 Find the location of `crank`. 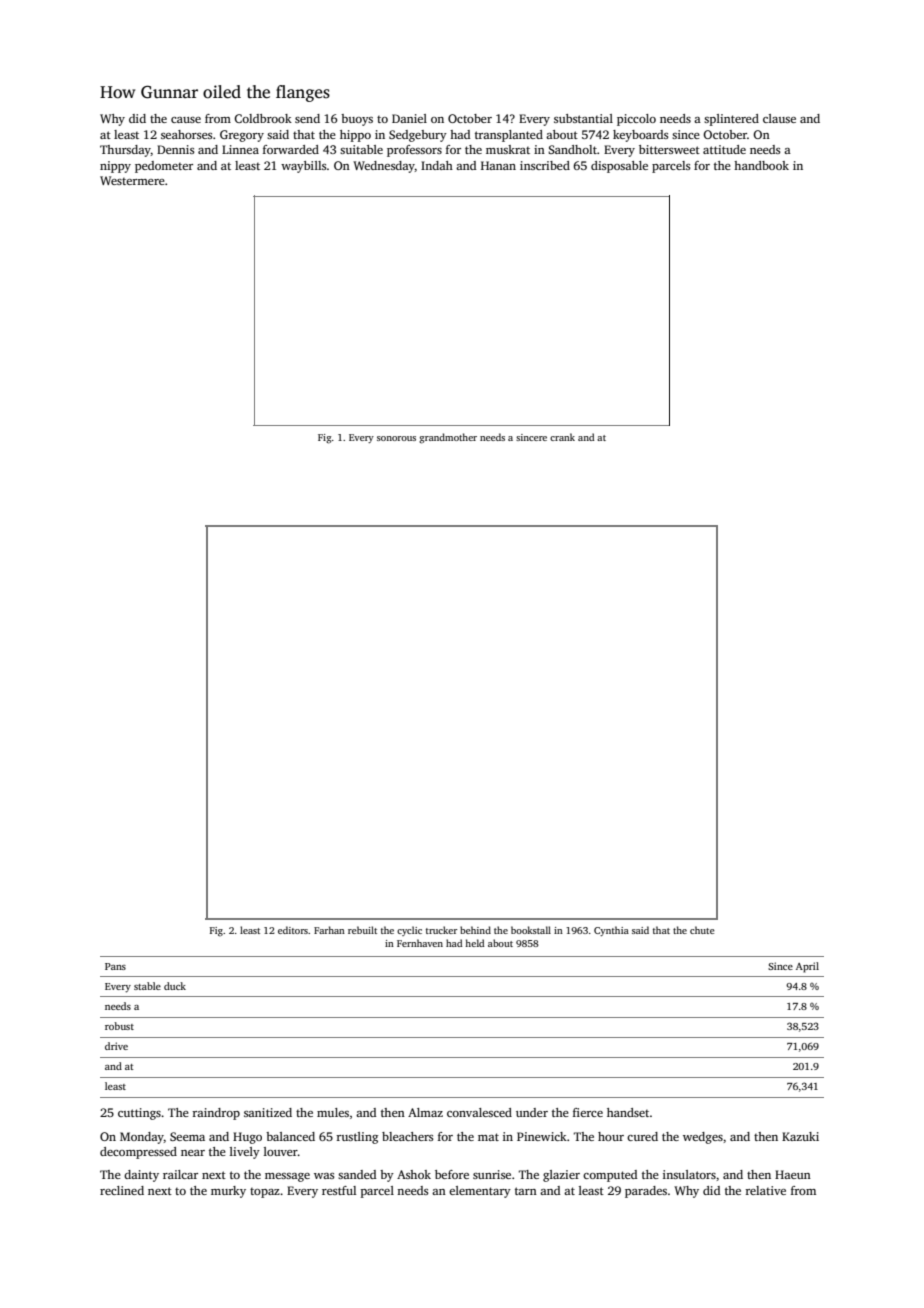

crank is located at coordinates (562, 437).
